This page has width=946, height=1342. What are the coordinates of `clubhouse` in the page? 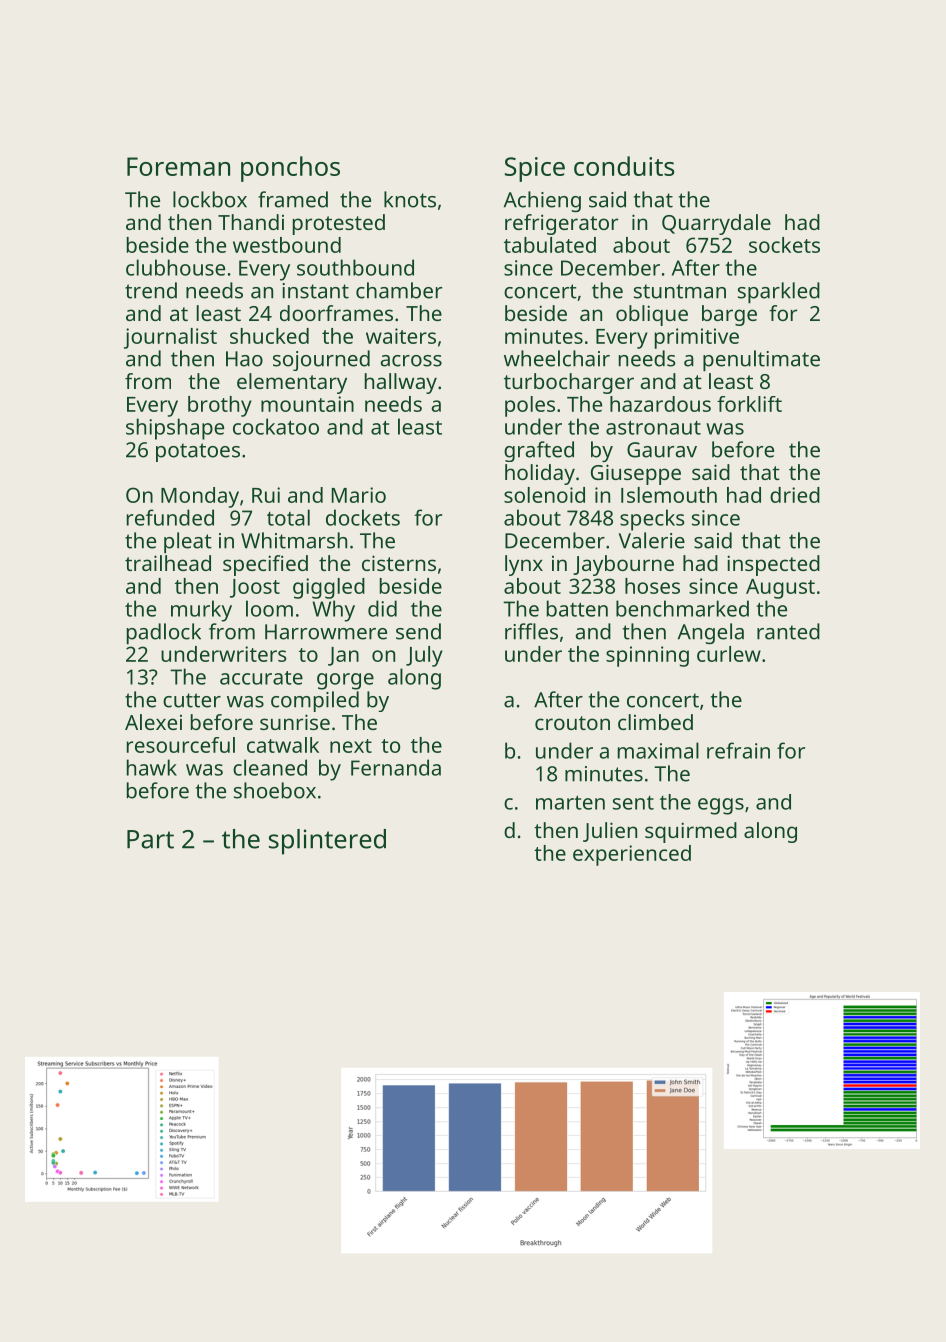 It's located at (175, 267).
